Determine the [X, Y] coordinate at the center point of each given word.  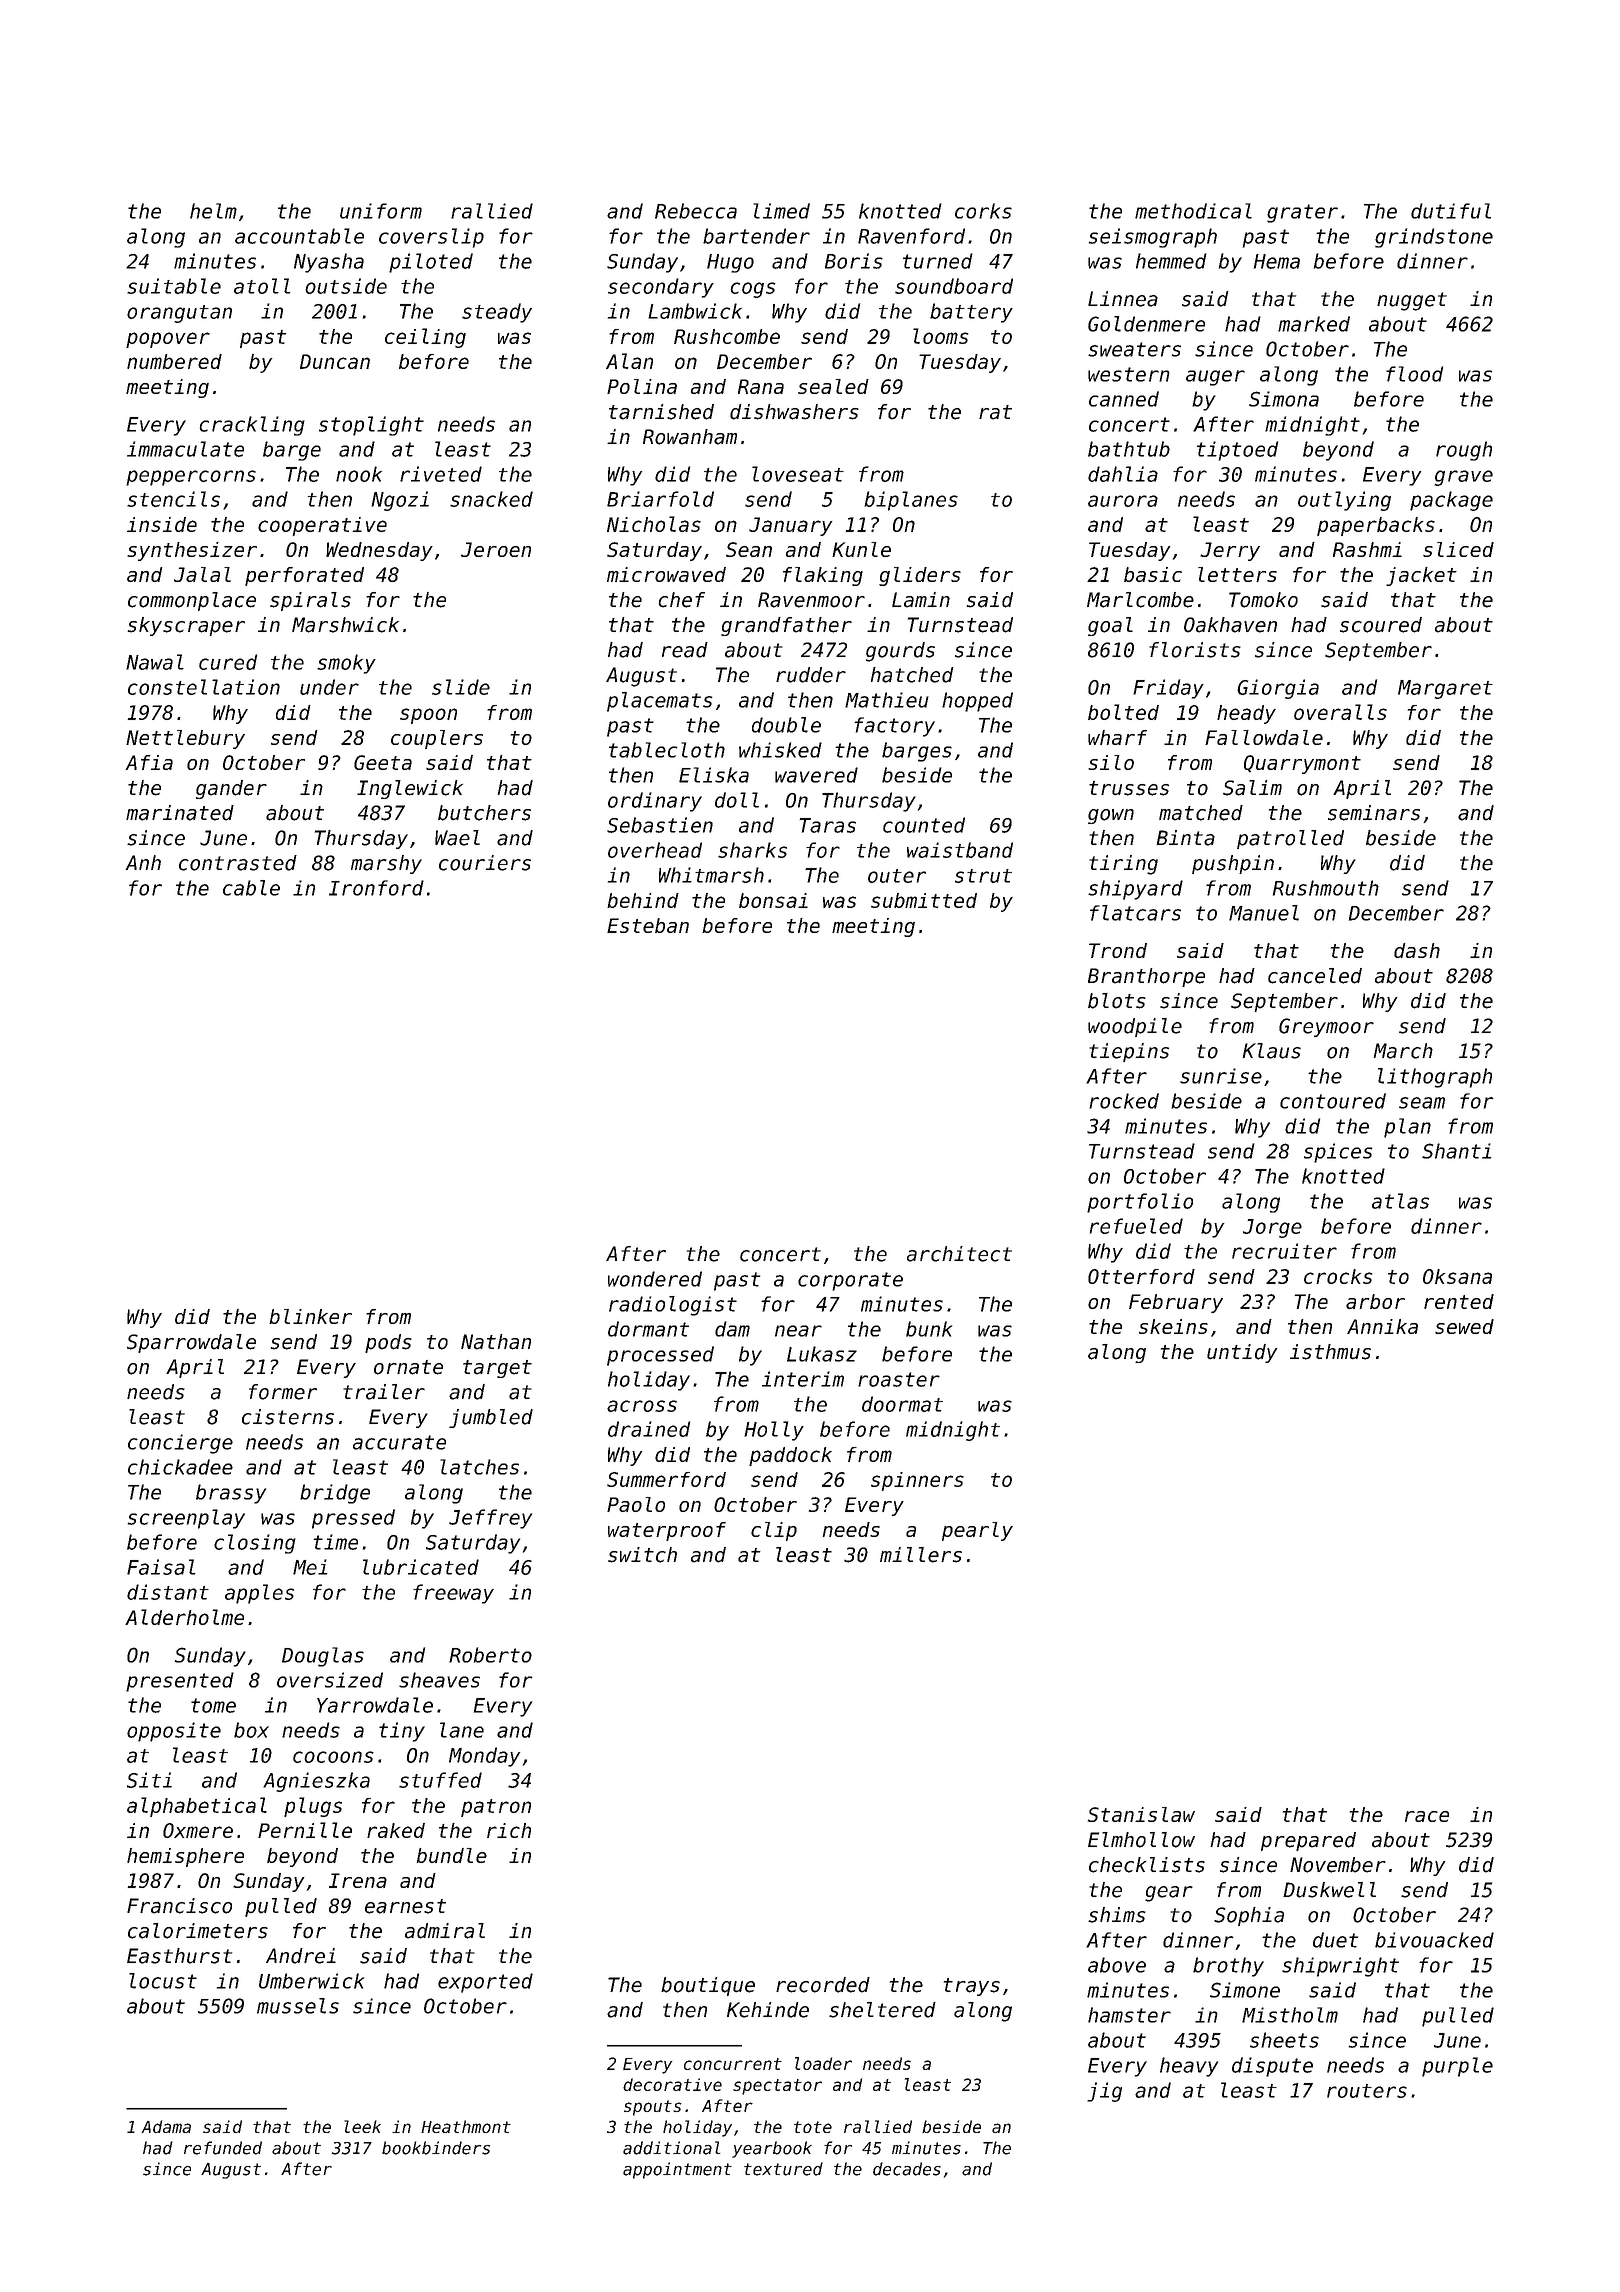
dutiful [1451, 211]
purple [1457, 2067]
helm [213, 211]
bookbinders [436, 2148]
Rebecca [696, 211]
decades [907, 2169]
